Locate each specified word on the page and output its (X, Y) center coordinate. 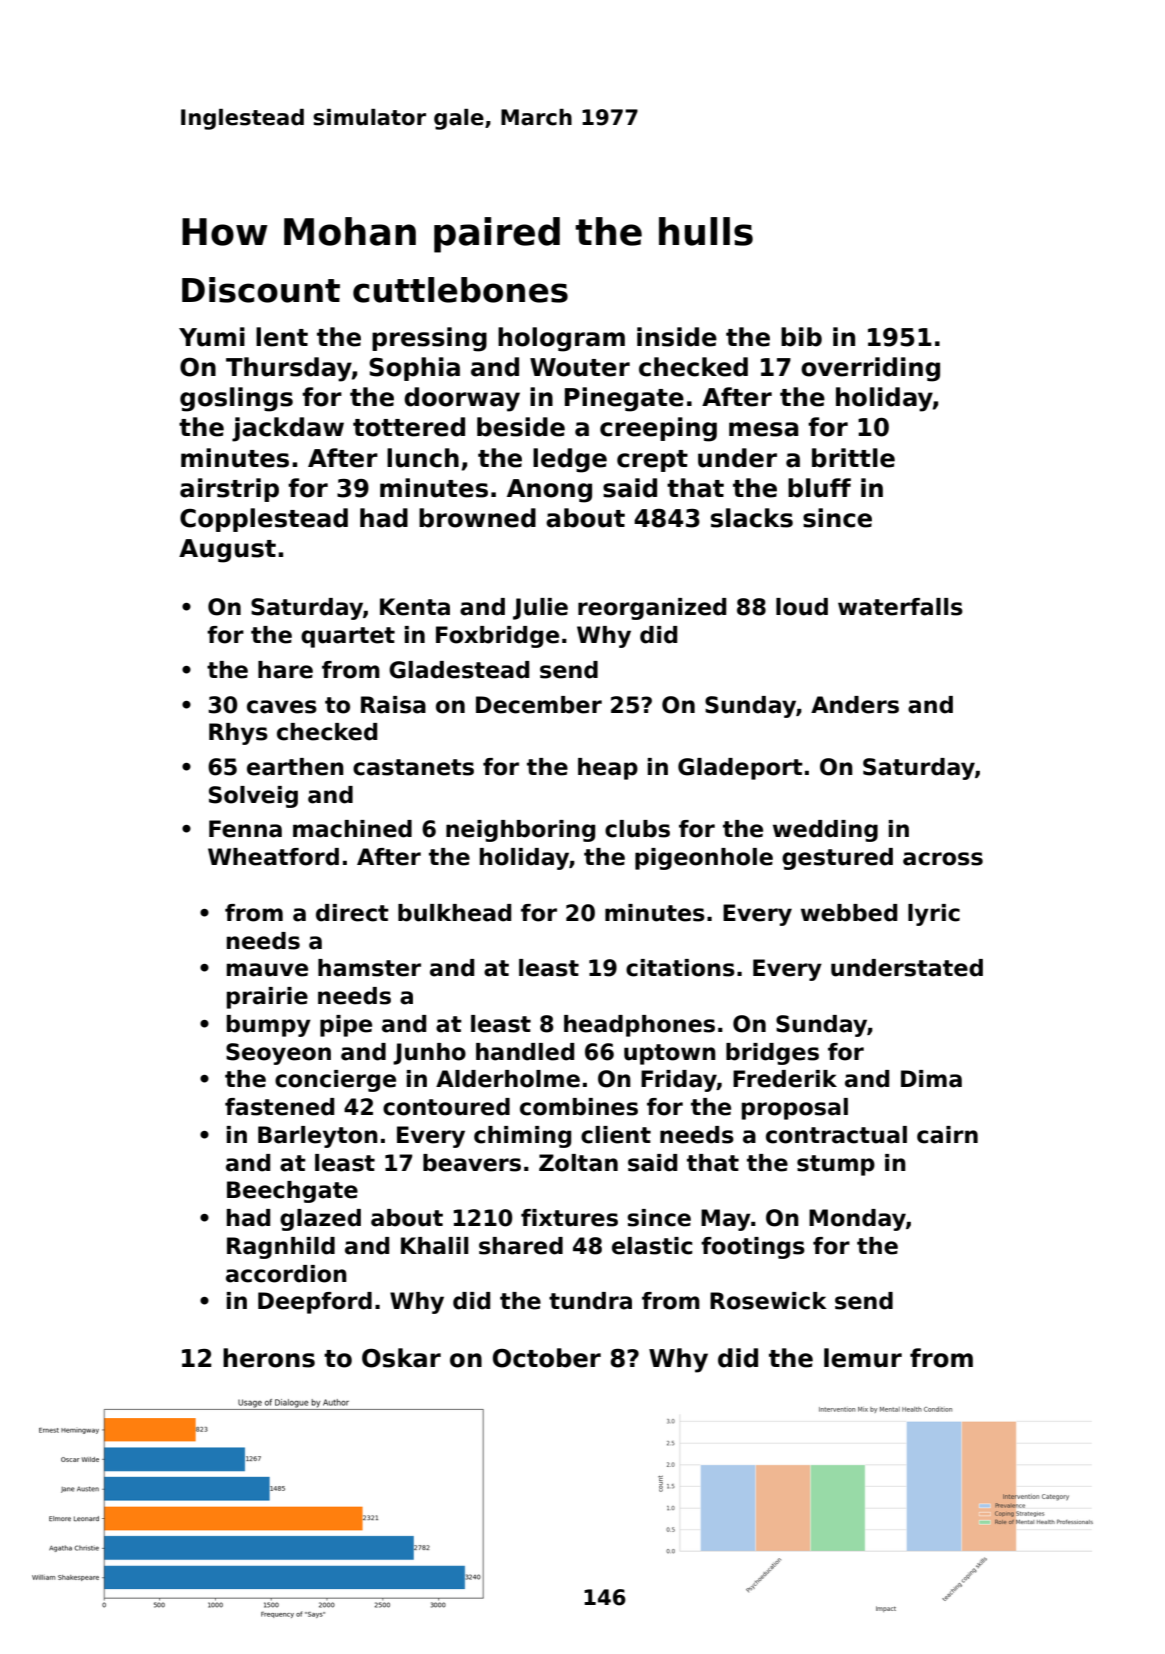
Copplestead (264, 520)
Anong (549, 491)
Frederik (785, 1079)
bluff (819, 488)
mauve (267, 970)
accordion (286, 1274)
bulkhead (454, 913)
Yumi (212, 337)
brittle (853, 458)
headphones (639, 1026)
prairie (267, 998)
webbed (849, 913)
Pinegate (624, 399)
